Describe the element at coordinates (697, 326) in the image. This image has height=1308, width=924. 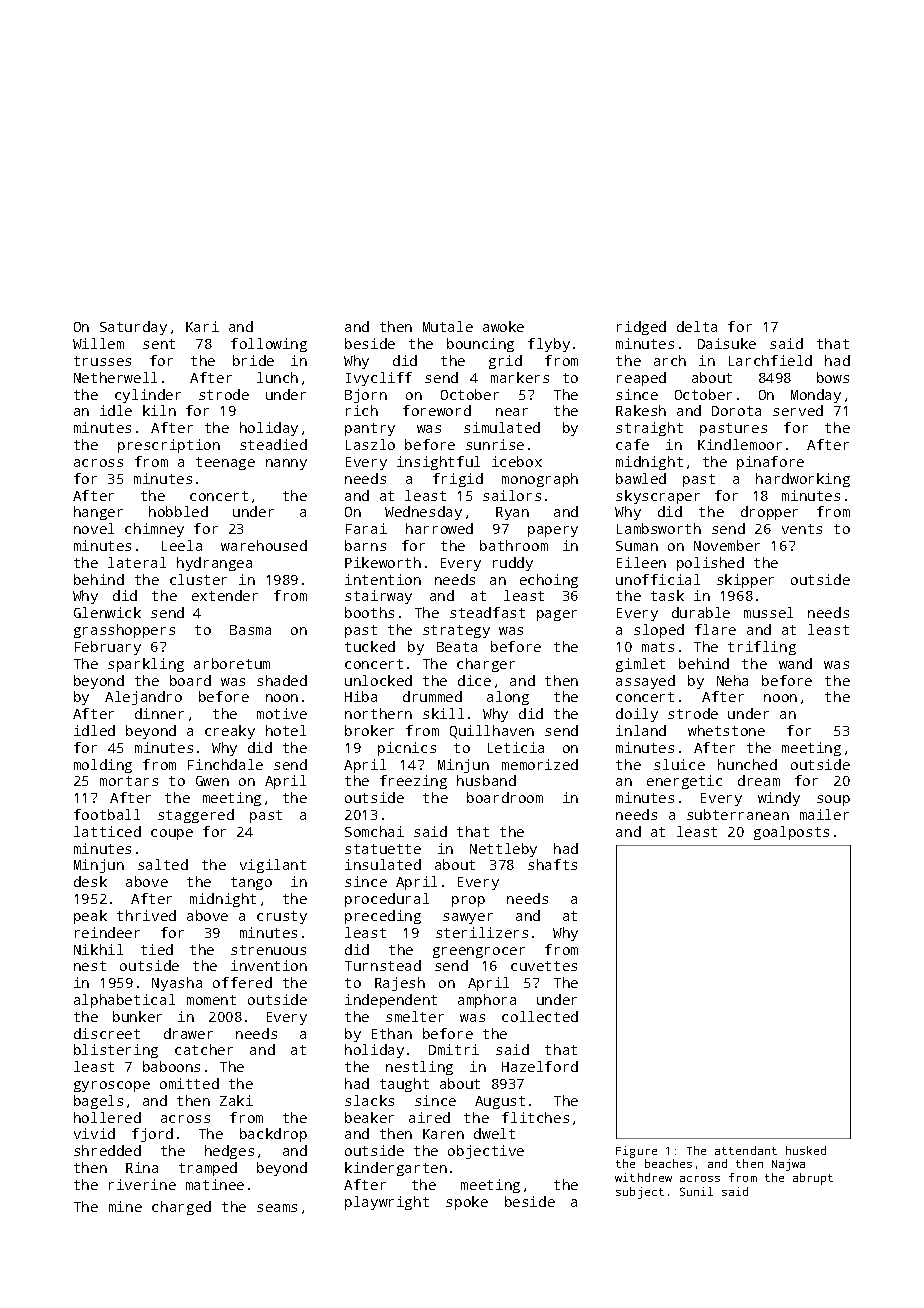
I see `delta` at that location.
